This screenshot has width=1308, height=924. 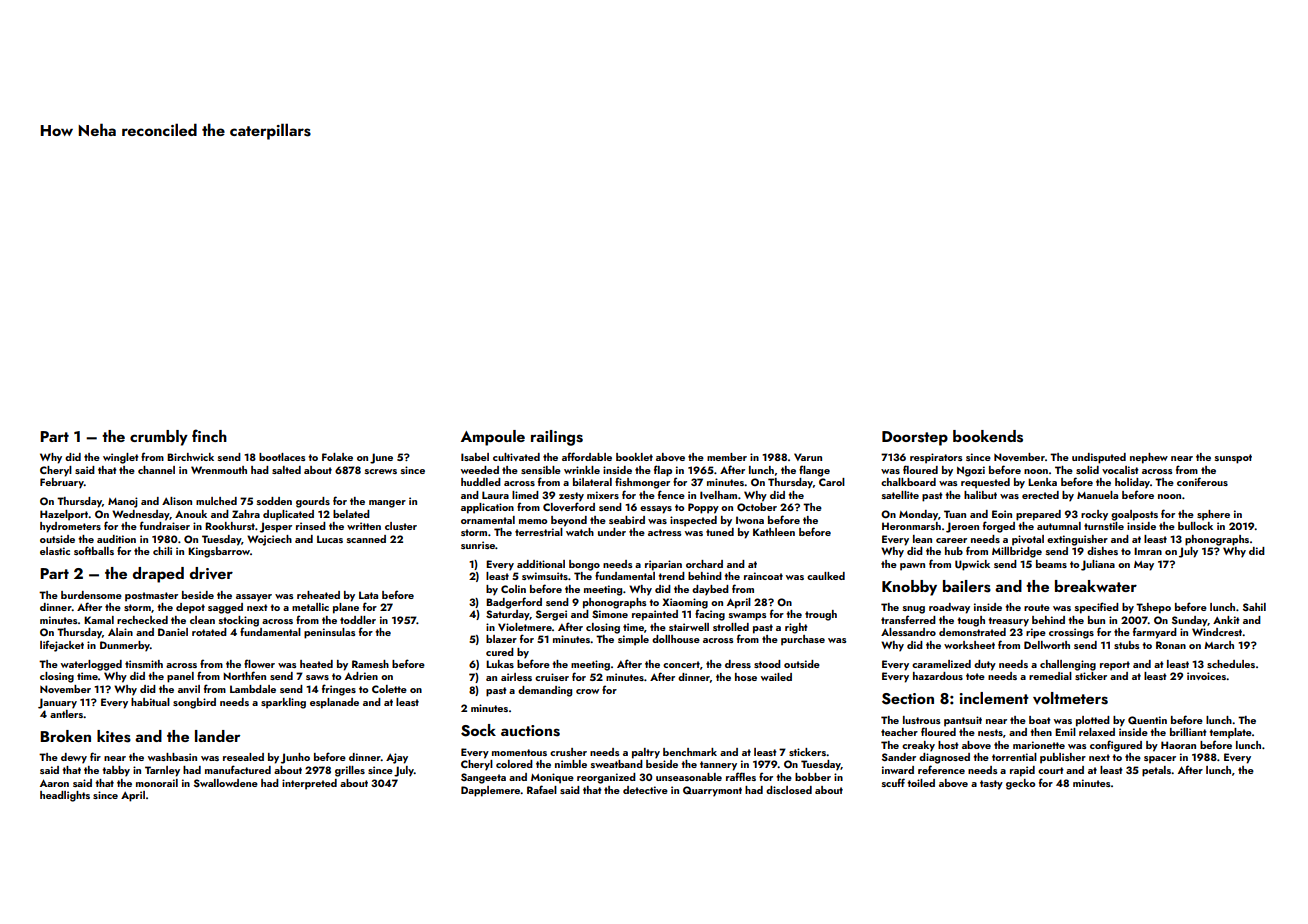 I want to click on Heronmarsh, so click(x=911, y=526).
